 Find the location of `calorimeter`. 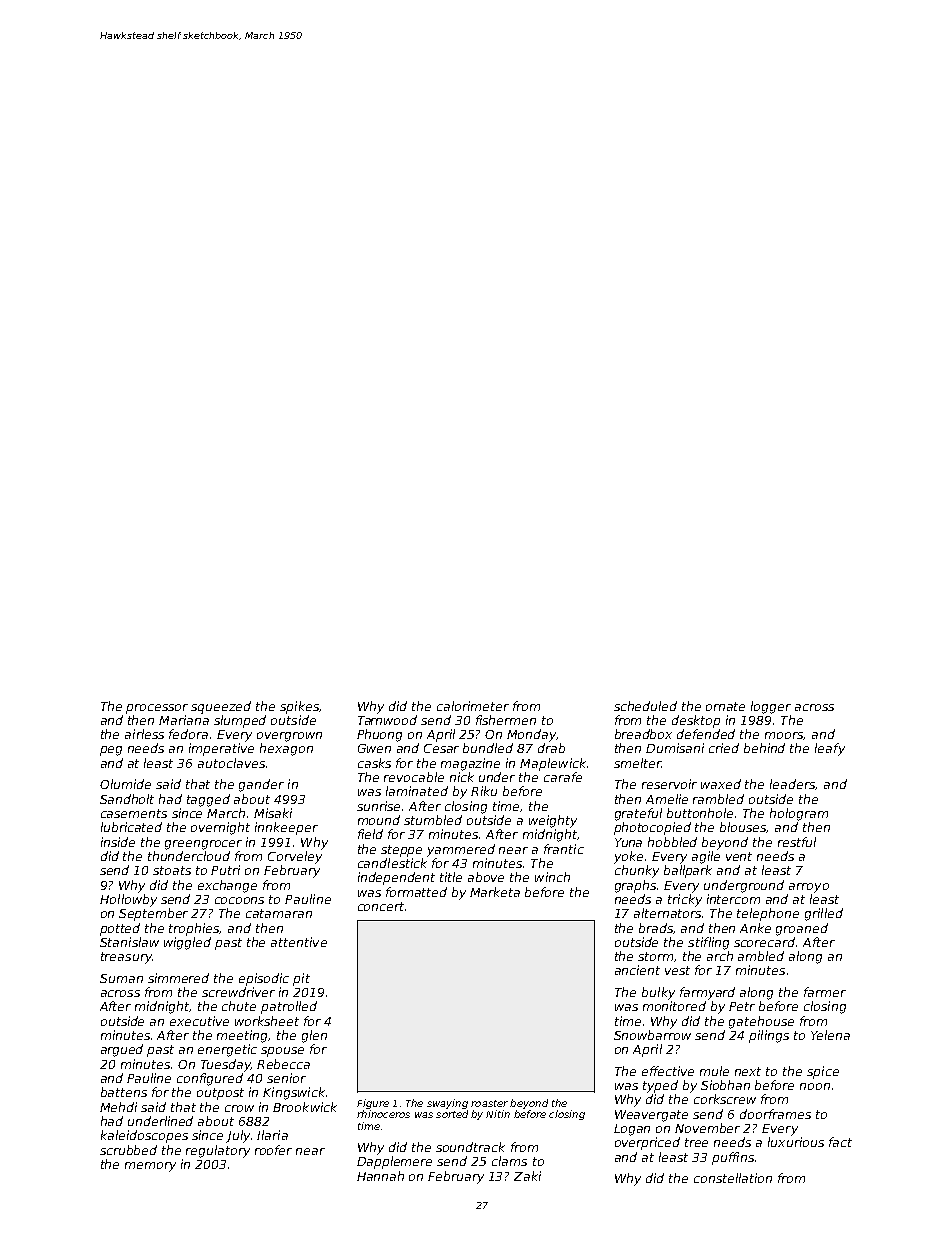

calorimeter is located at coordinates (473, 706).
